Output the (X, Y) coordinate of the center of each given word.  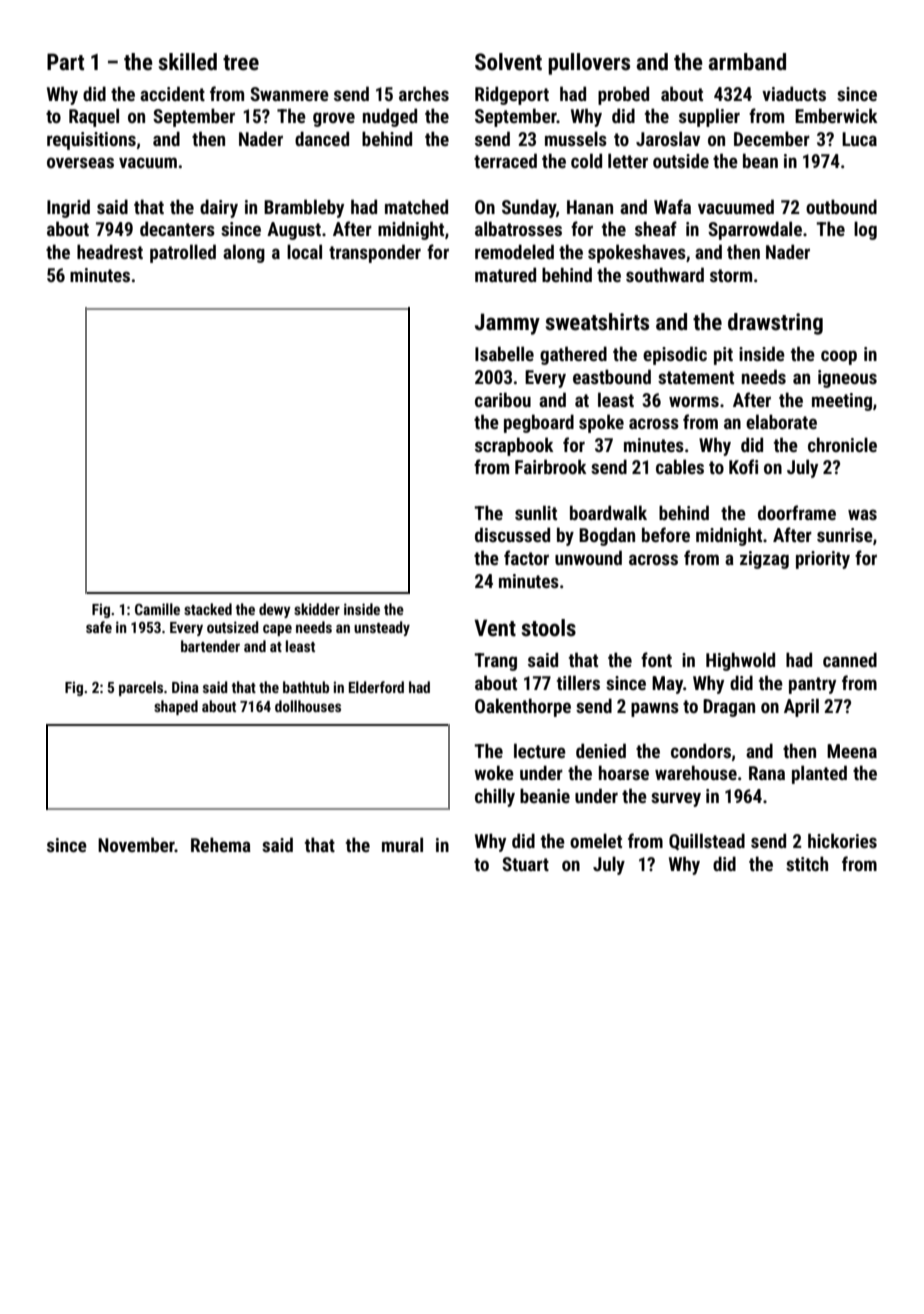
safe (99, 627)
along (244, 253)
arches (424, 93)
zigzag (764, 560)
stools (549, 628)
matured (505, 274)
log (865, 230)
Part (65, 62)
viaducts (794, 93)
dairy (219, 208)
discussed (512, 534)
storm (731, 275)
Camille (157, 609)
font (656, 659)
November (136, 844)
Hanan (590, 207)
